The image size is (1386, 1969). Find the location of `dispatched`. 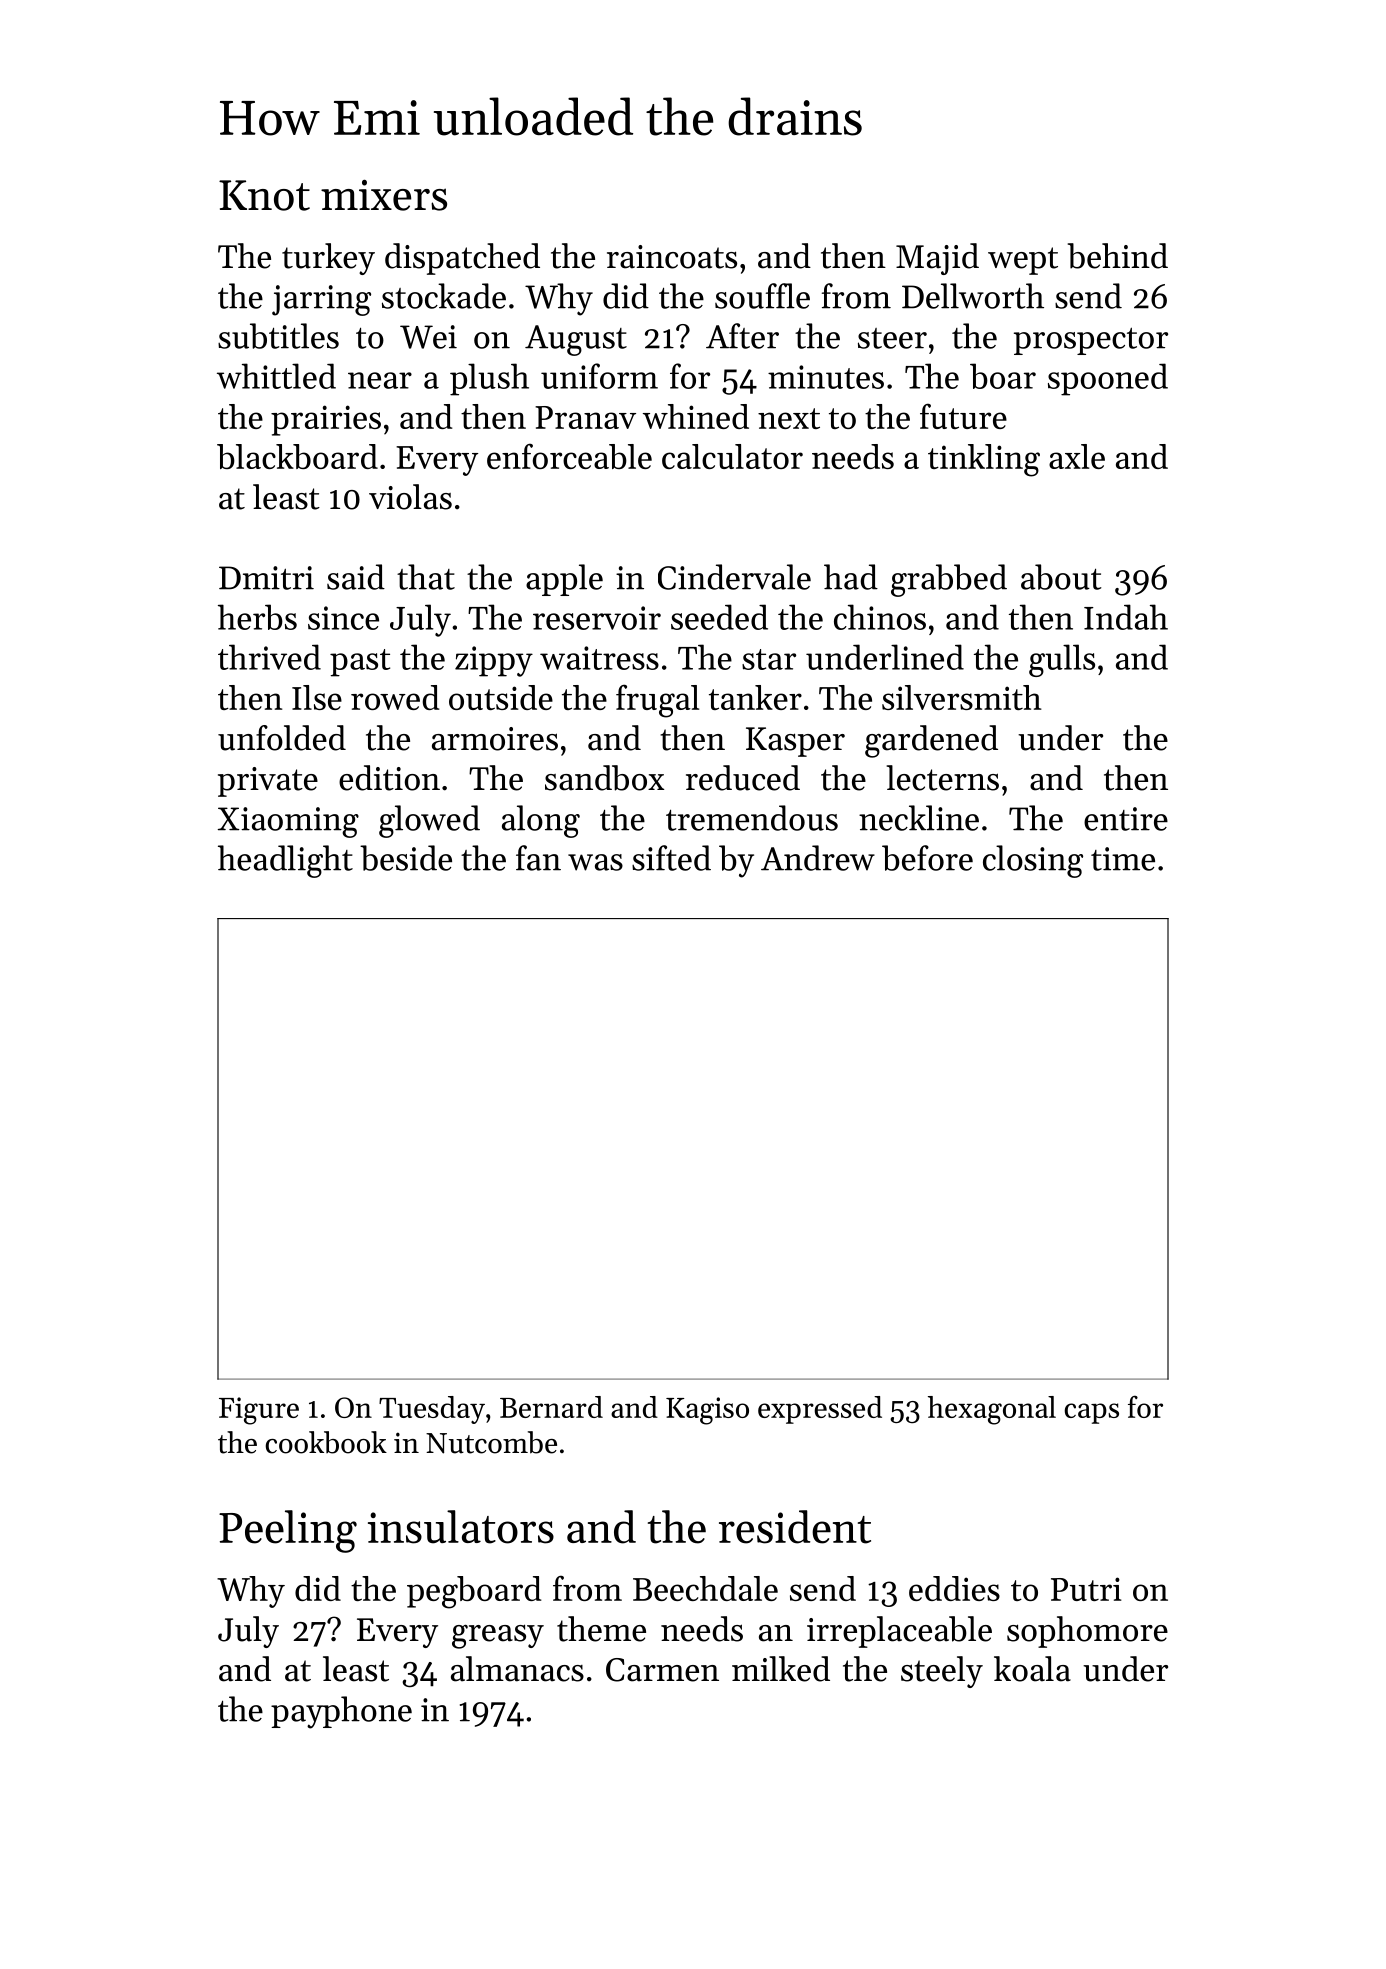

dispatched is located at coordinates (462, 259).
